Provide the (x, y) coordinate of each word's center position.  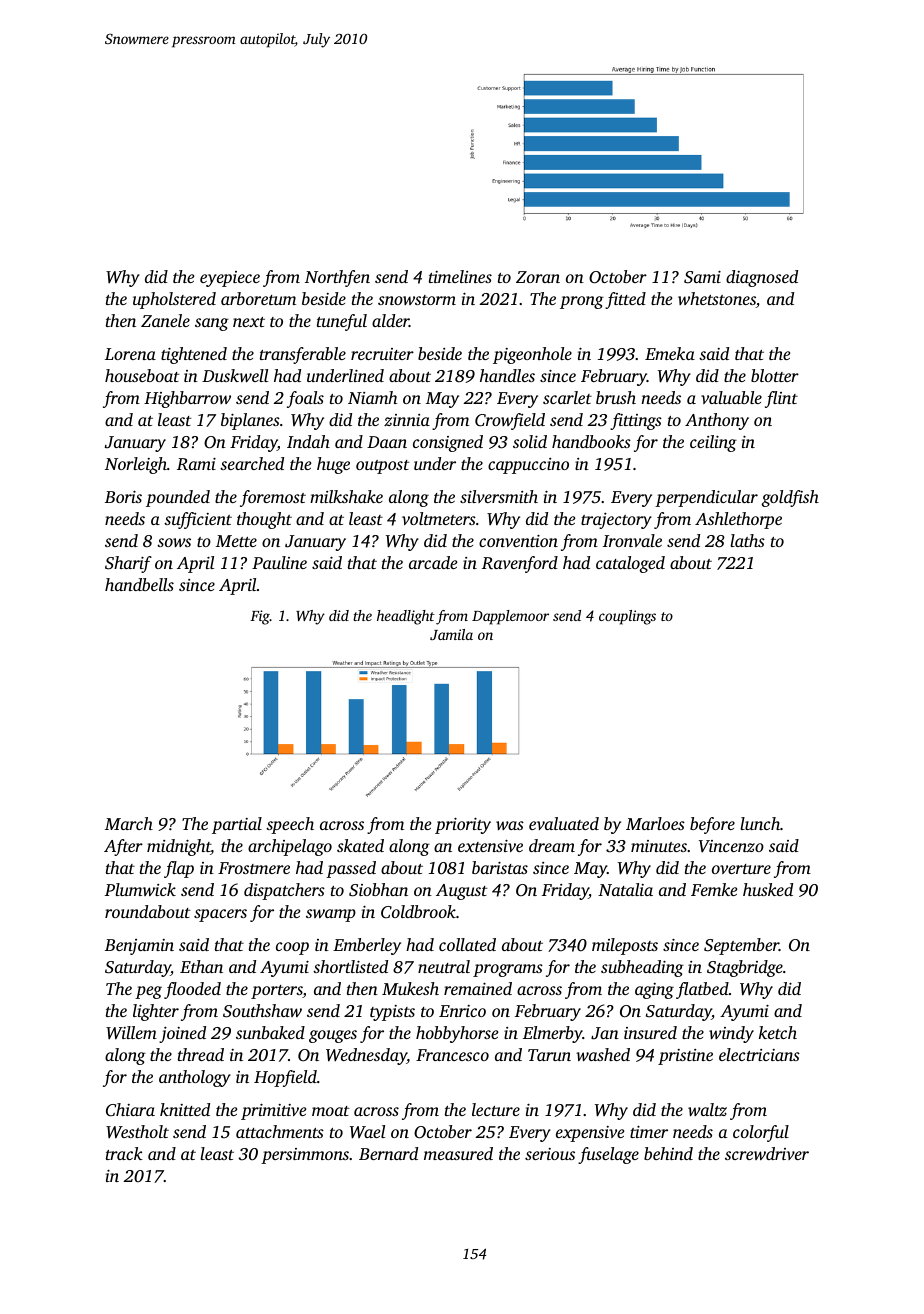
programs (508, 970)
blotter (775, 375)
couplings (627, 617)
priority (463, 826)
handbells (139, 584)
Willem (131, 1033)
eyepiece (230, 279)
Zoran (538, 277)
